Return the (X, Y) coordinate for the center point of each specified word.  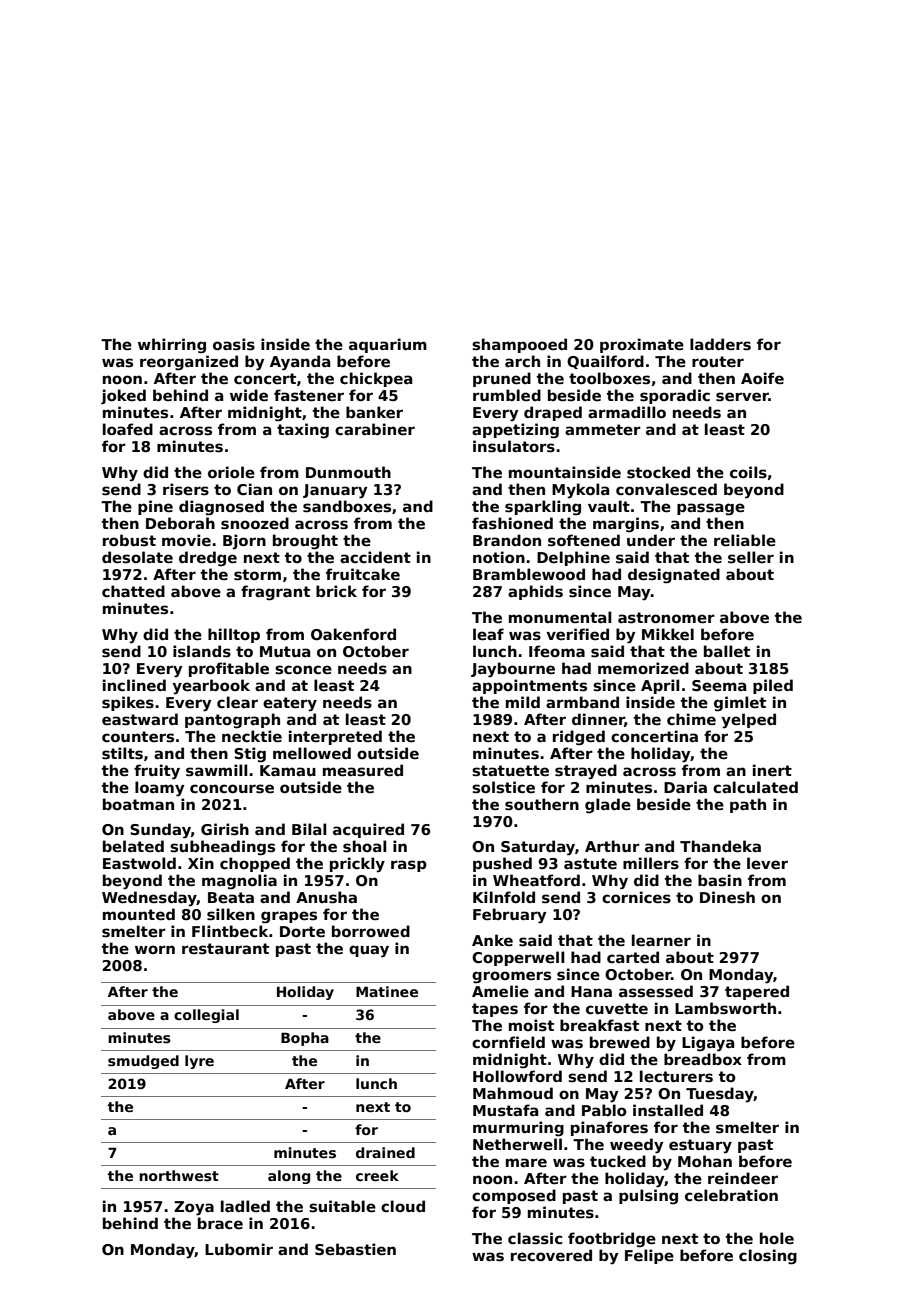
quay (369, 951)
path (748, 805)
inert (772, 770)
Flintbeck (230, 931)
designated (674, 576)
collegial (206, 1016)
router (718, 361)
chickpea (376, 379)
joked (123, 396)
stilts (122, 753)
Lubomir (239, 1249)
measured (363, 770)
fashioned (512, 523)
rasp (409, 866)
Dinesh (727, 897)
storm (257, 574)
